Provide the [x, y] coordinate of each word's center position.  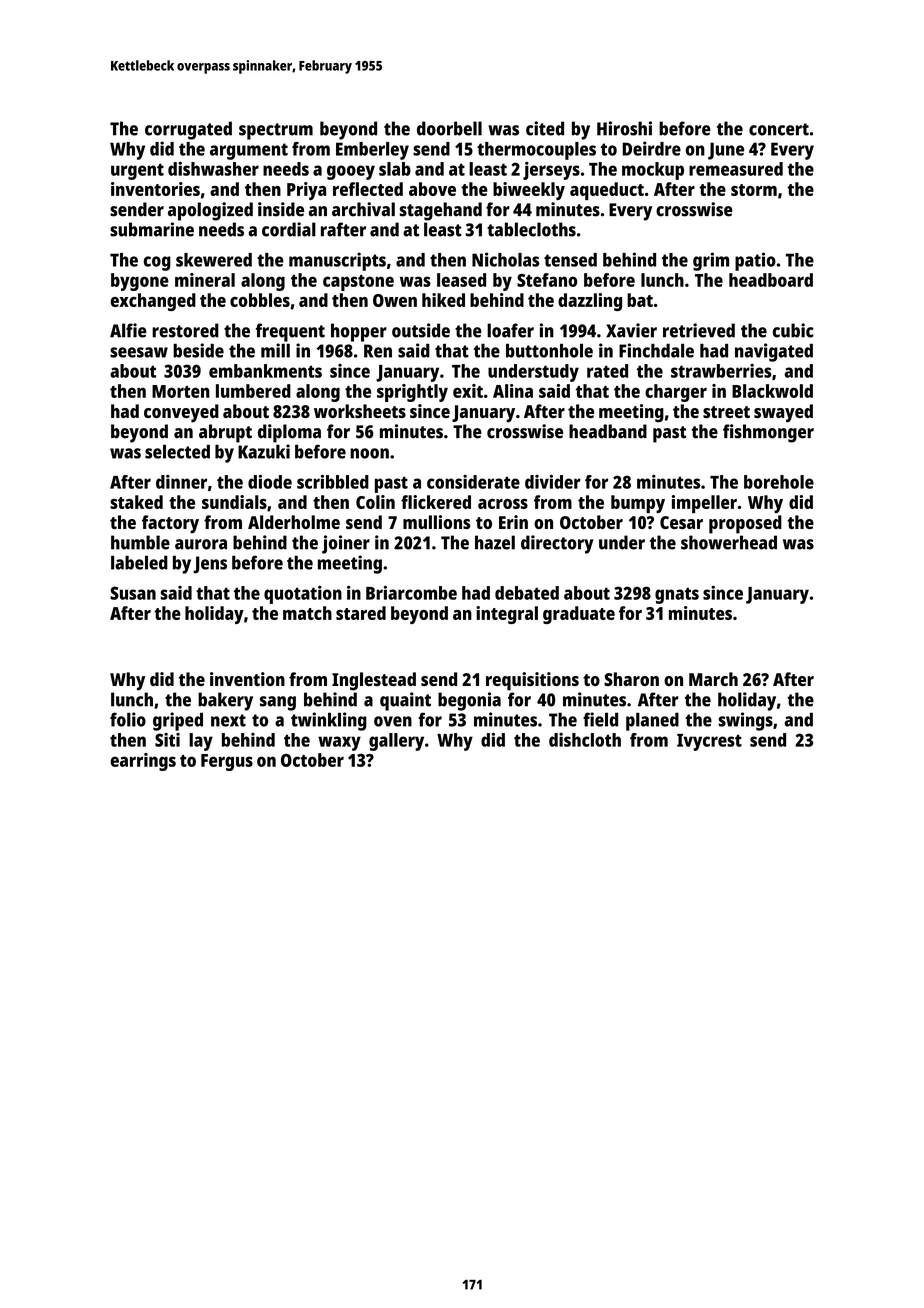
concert [779, 129]
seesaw [139, 352]
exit [468, 391]
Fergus [227, 762]
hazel [495, 542]
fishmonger [768, 433]
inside [281, 209]
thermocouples [536, 151]
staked [136, 502]
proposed [745, 524]
